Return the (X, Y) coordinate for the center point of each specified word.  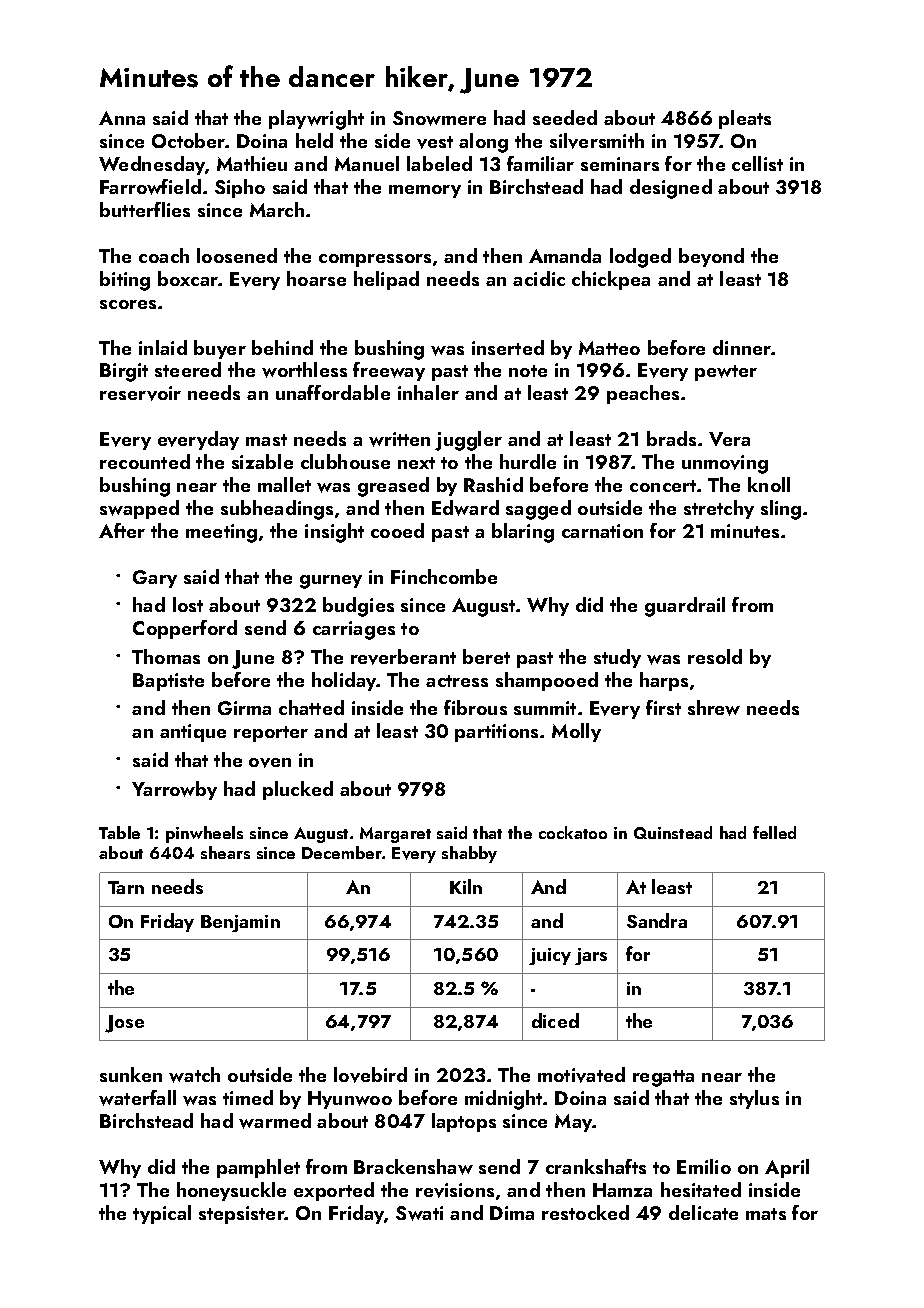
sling (781, 510)
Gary (155, 579)
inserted (508, 347)
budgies (358, 607)
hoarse (316, 278)
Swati (419, 1213)
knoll (769, 484)
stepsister (242, 1215)
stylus (754, 1099)
